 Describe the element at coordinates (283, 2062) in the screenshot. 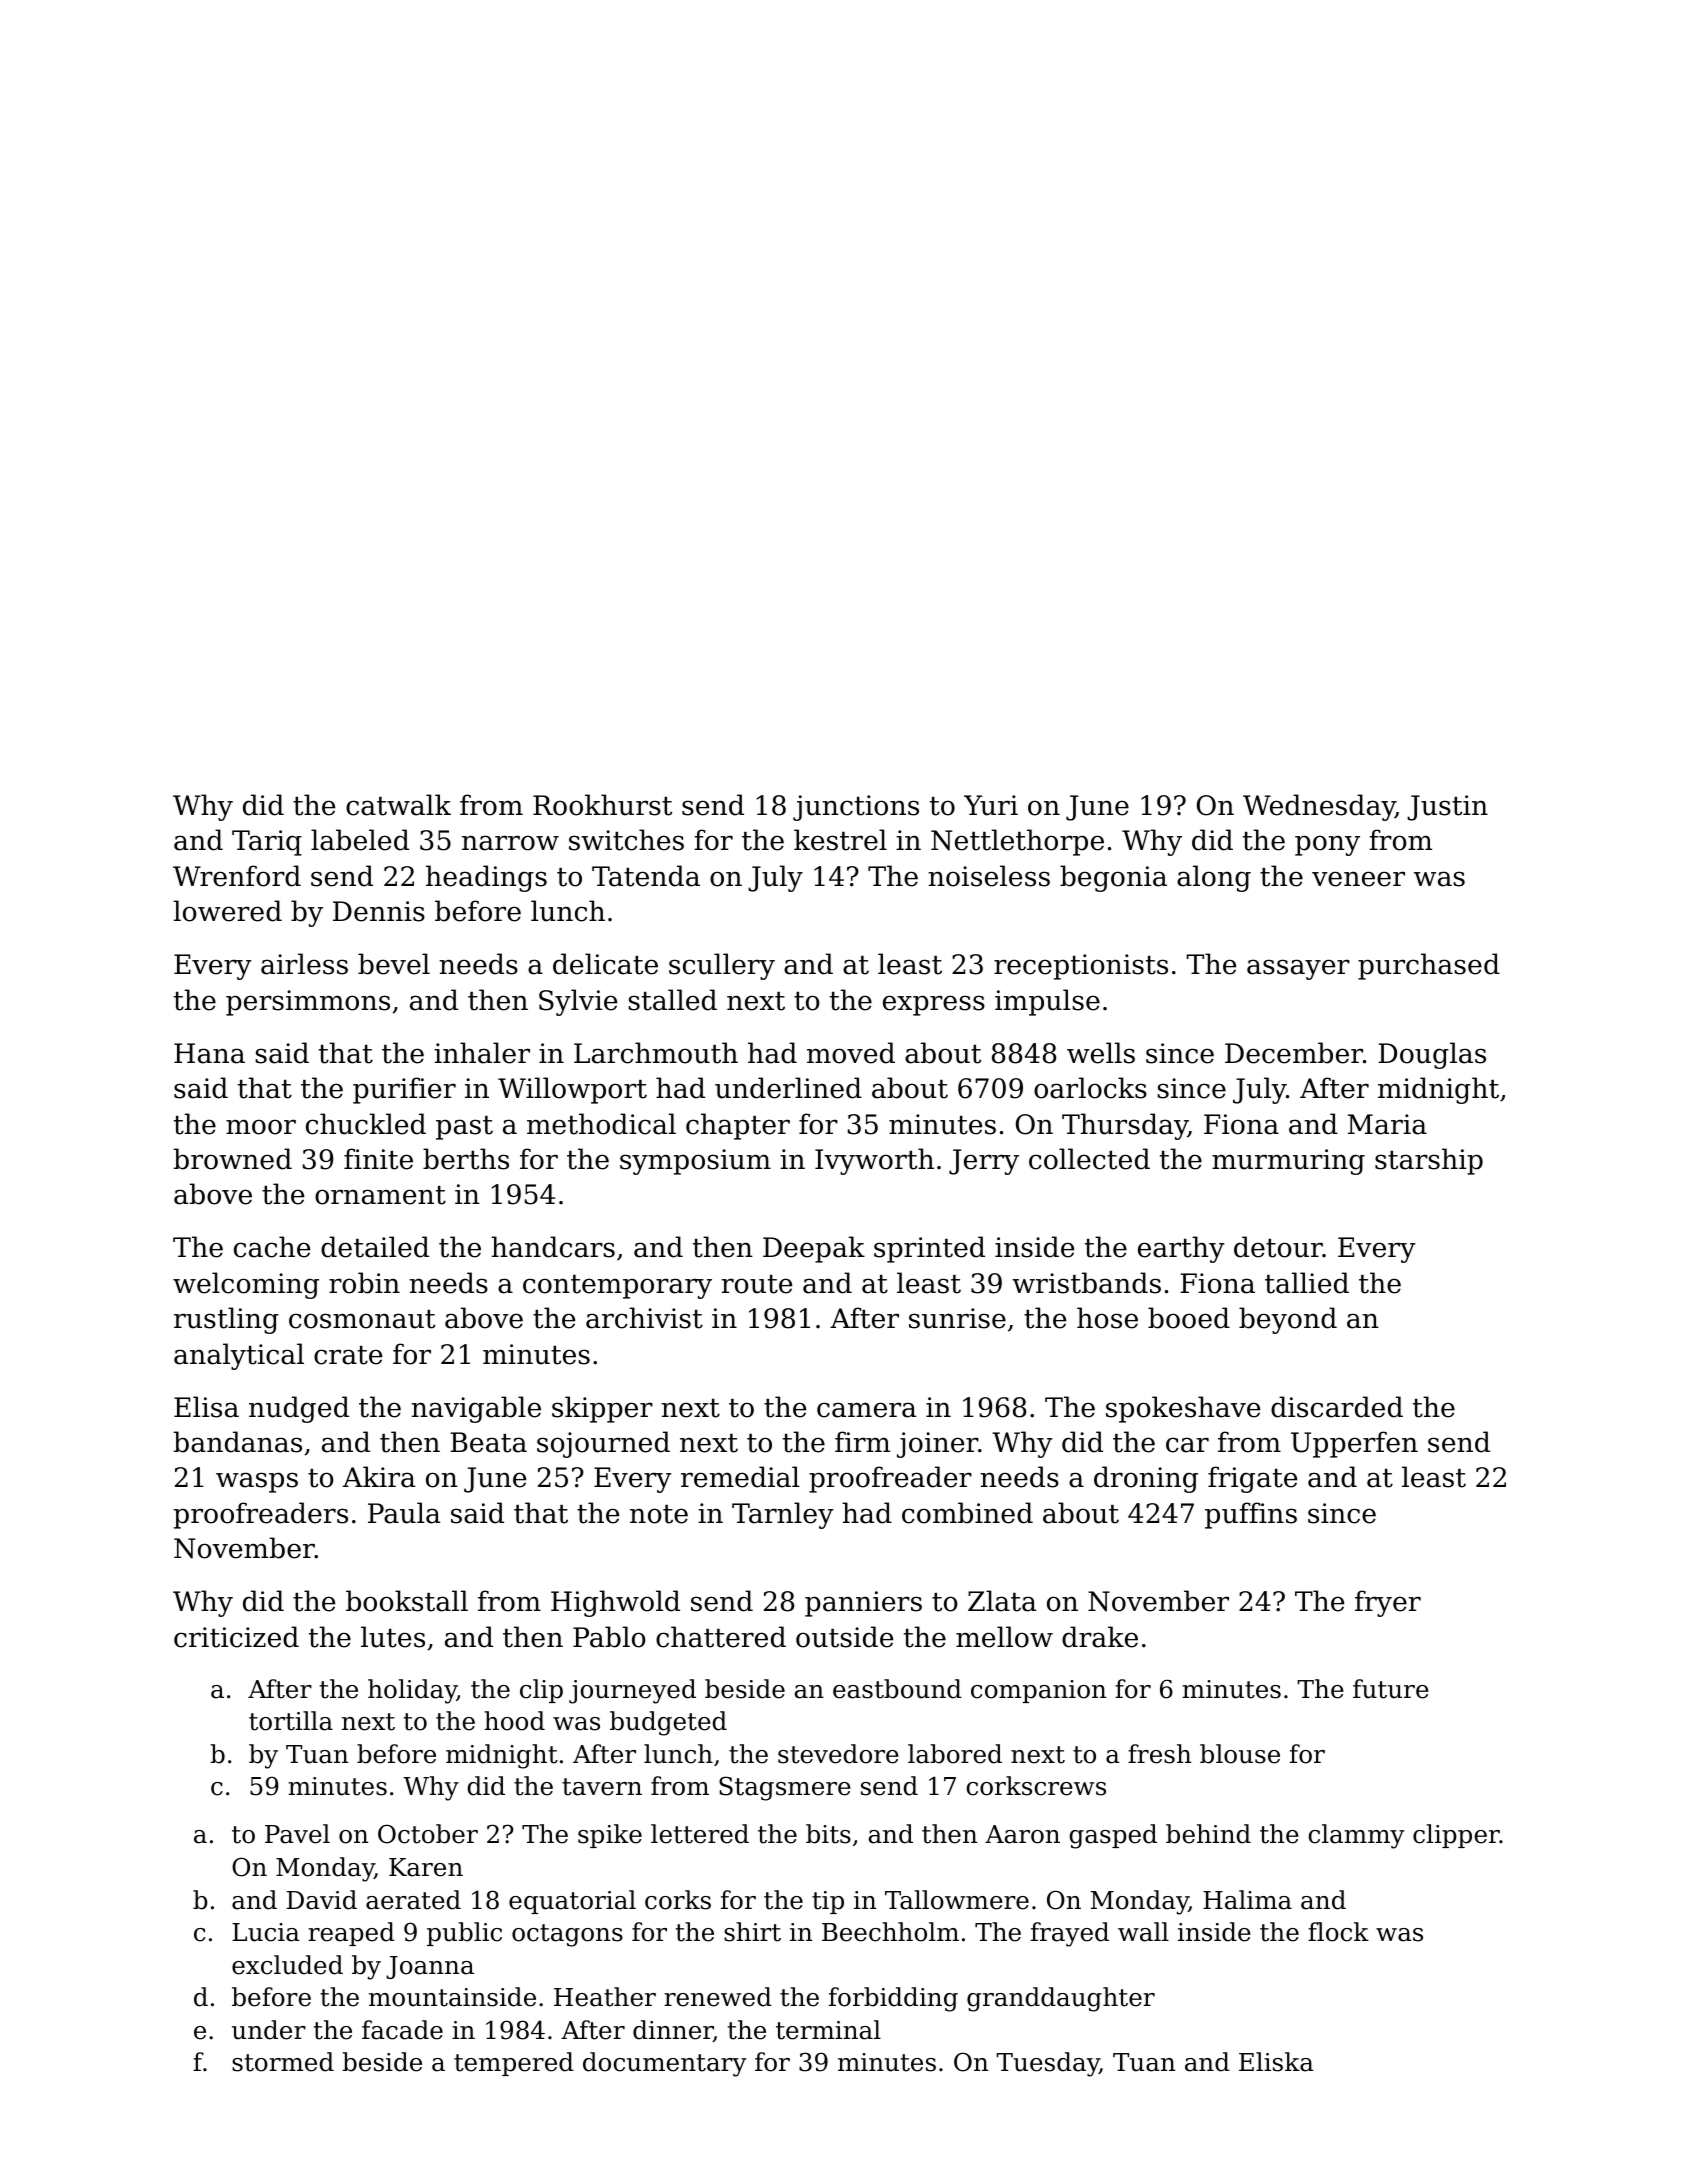

I see `stormed` at that location.
